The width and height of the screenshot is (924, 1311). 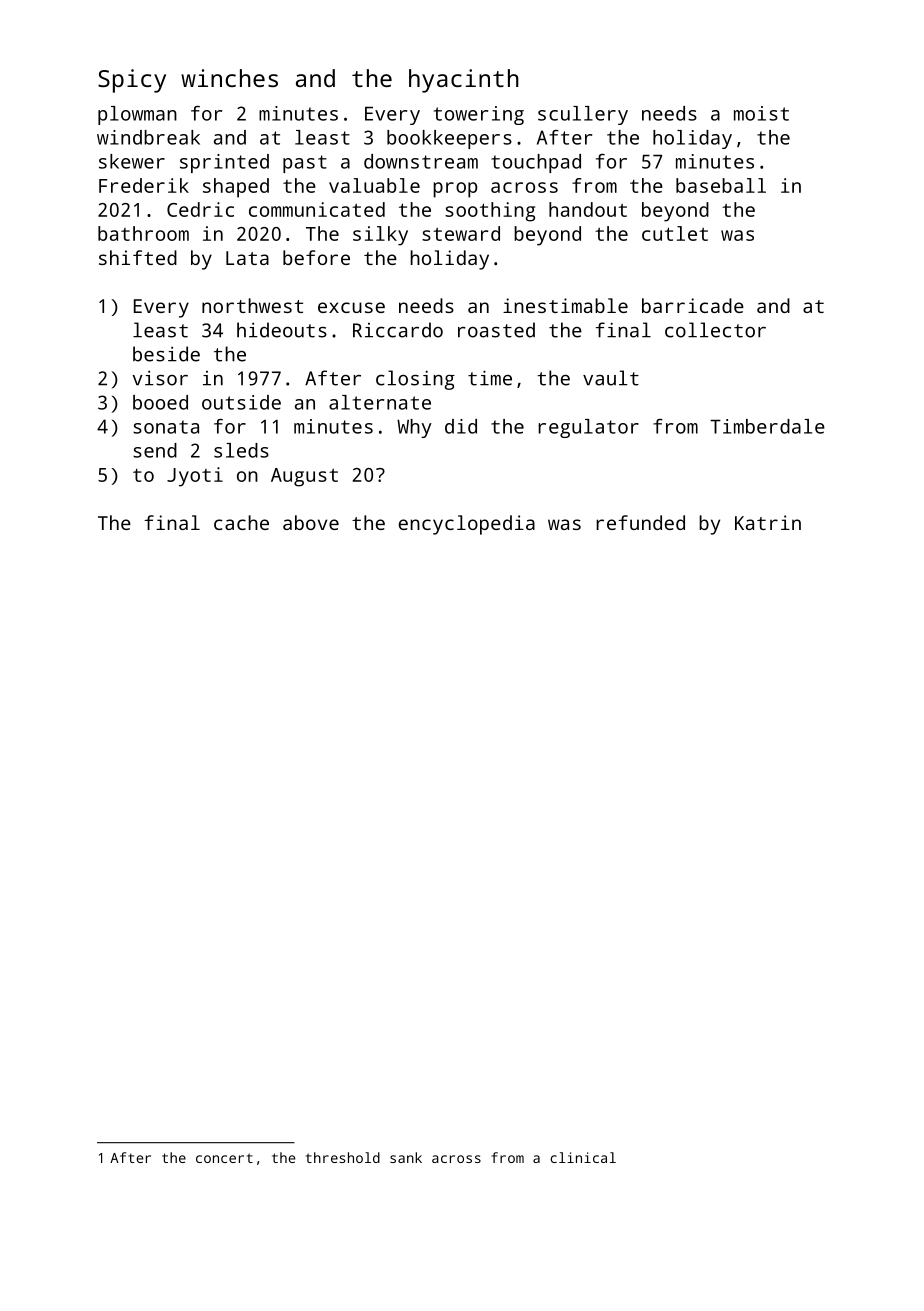 I want to click on refunded, so click(x=640, y=522).
